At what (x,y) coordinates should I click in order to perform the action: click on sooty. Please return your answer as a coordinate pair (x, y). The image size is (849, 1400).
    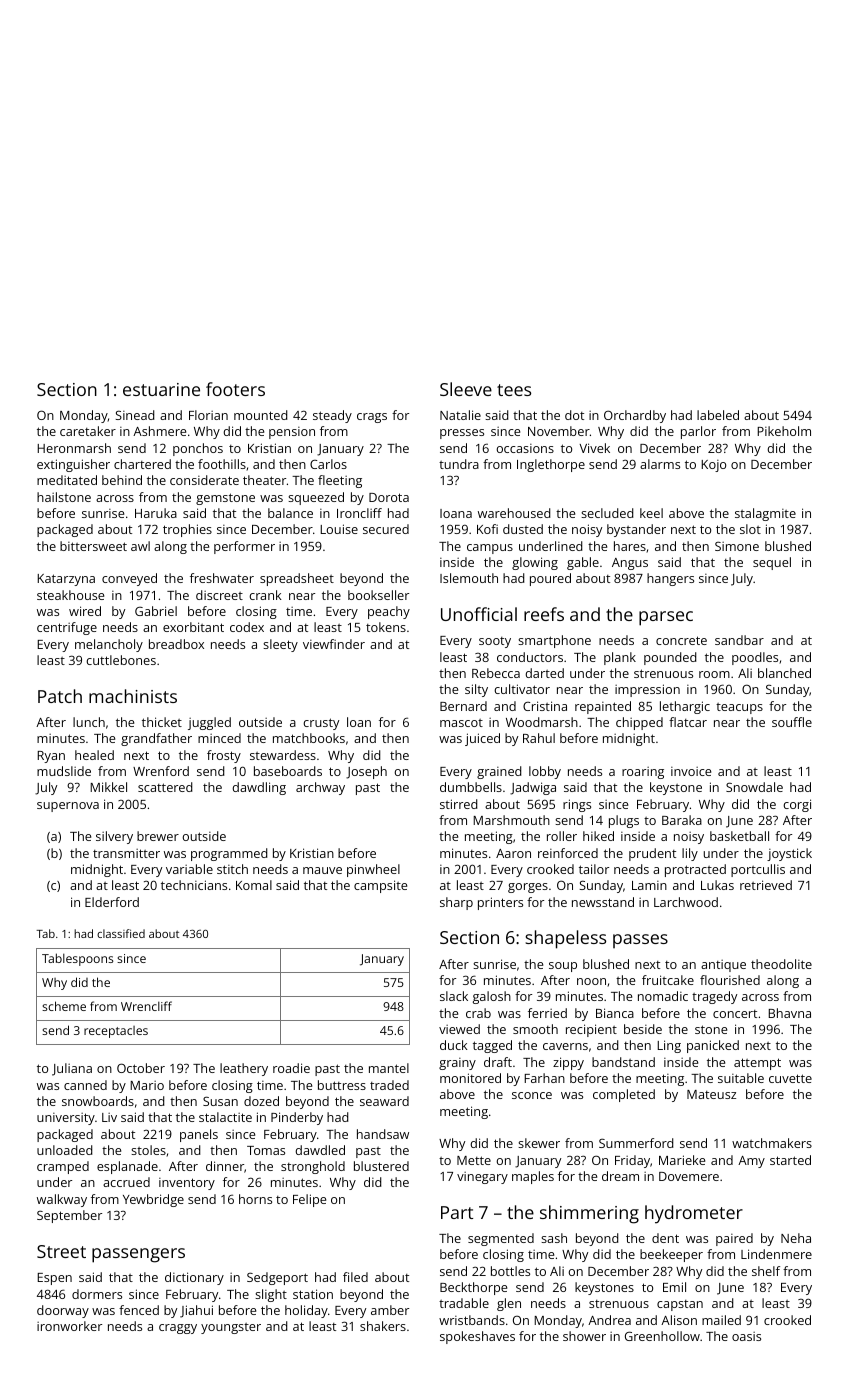
    Looking at the image, I should click on (495, 642).
